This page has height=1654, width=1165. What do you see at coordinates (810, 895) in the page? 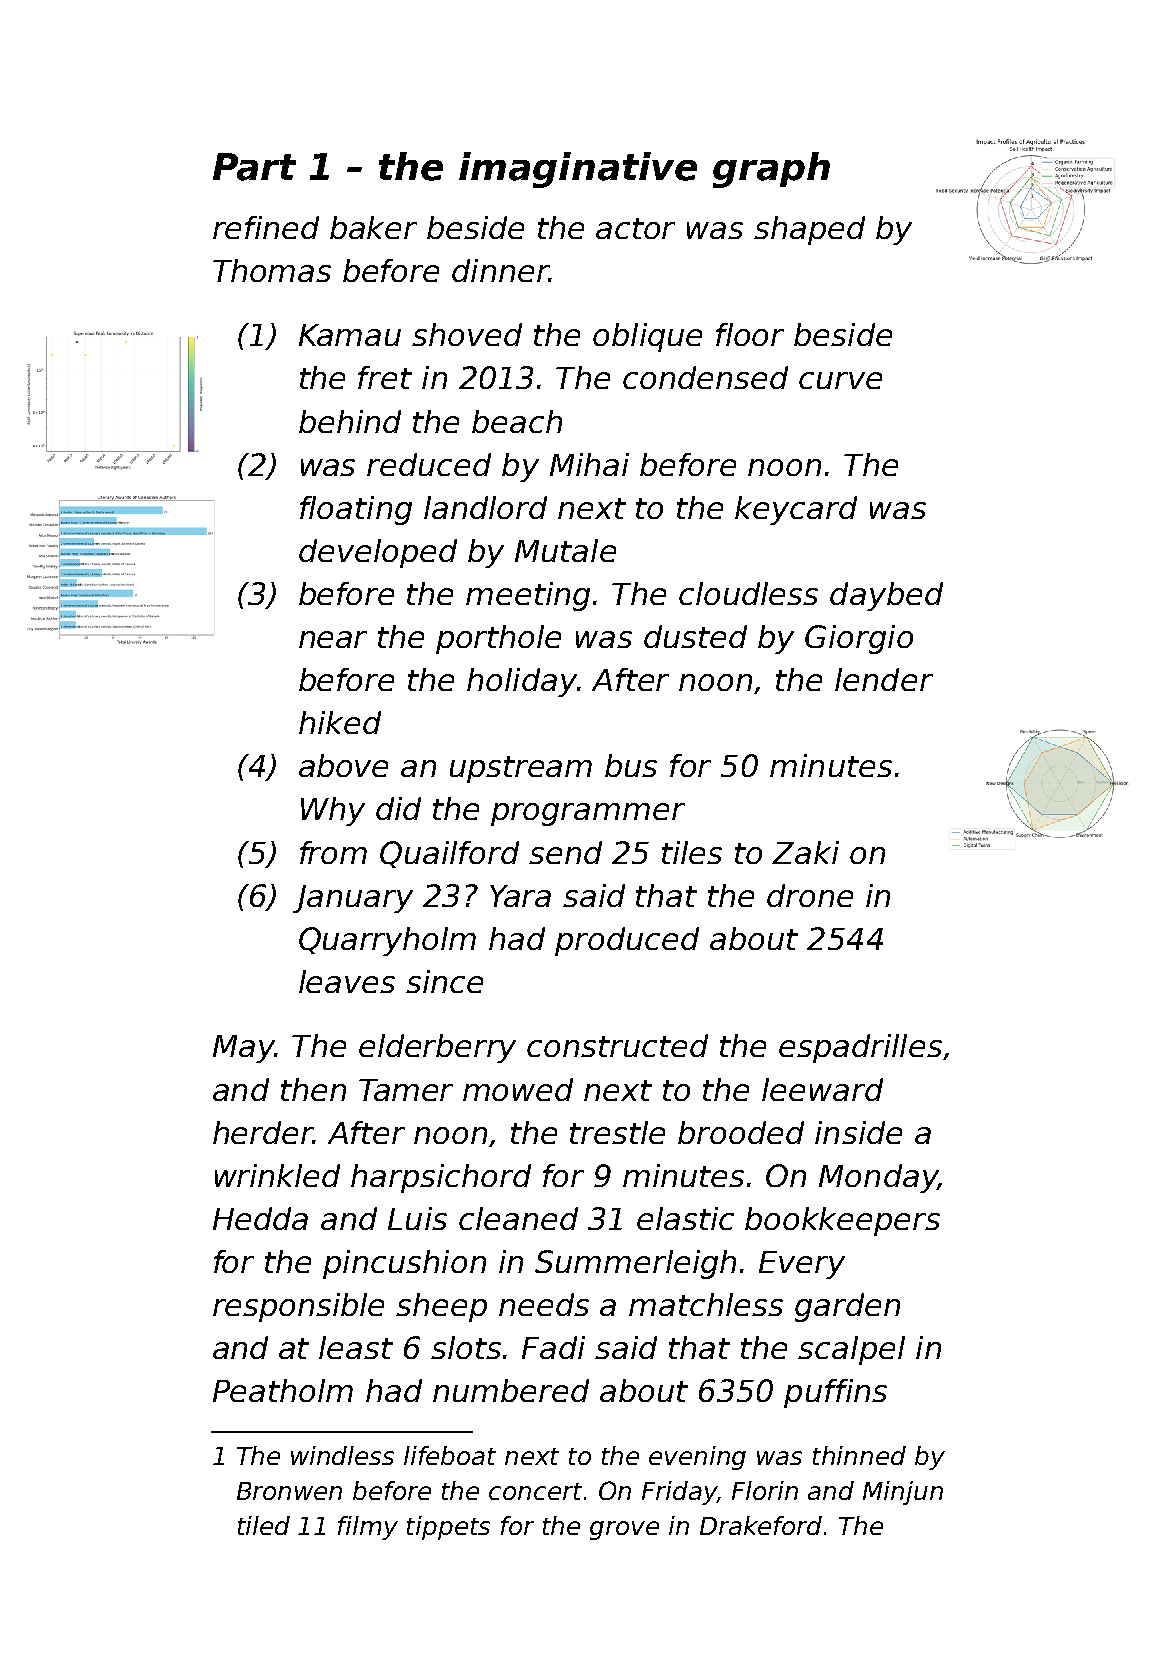
I see `drone` at bounding box center [810, 895].
